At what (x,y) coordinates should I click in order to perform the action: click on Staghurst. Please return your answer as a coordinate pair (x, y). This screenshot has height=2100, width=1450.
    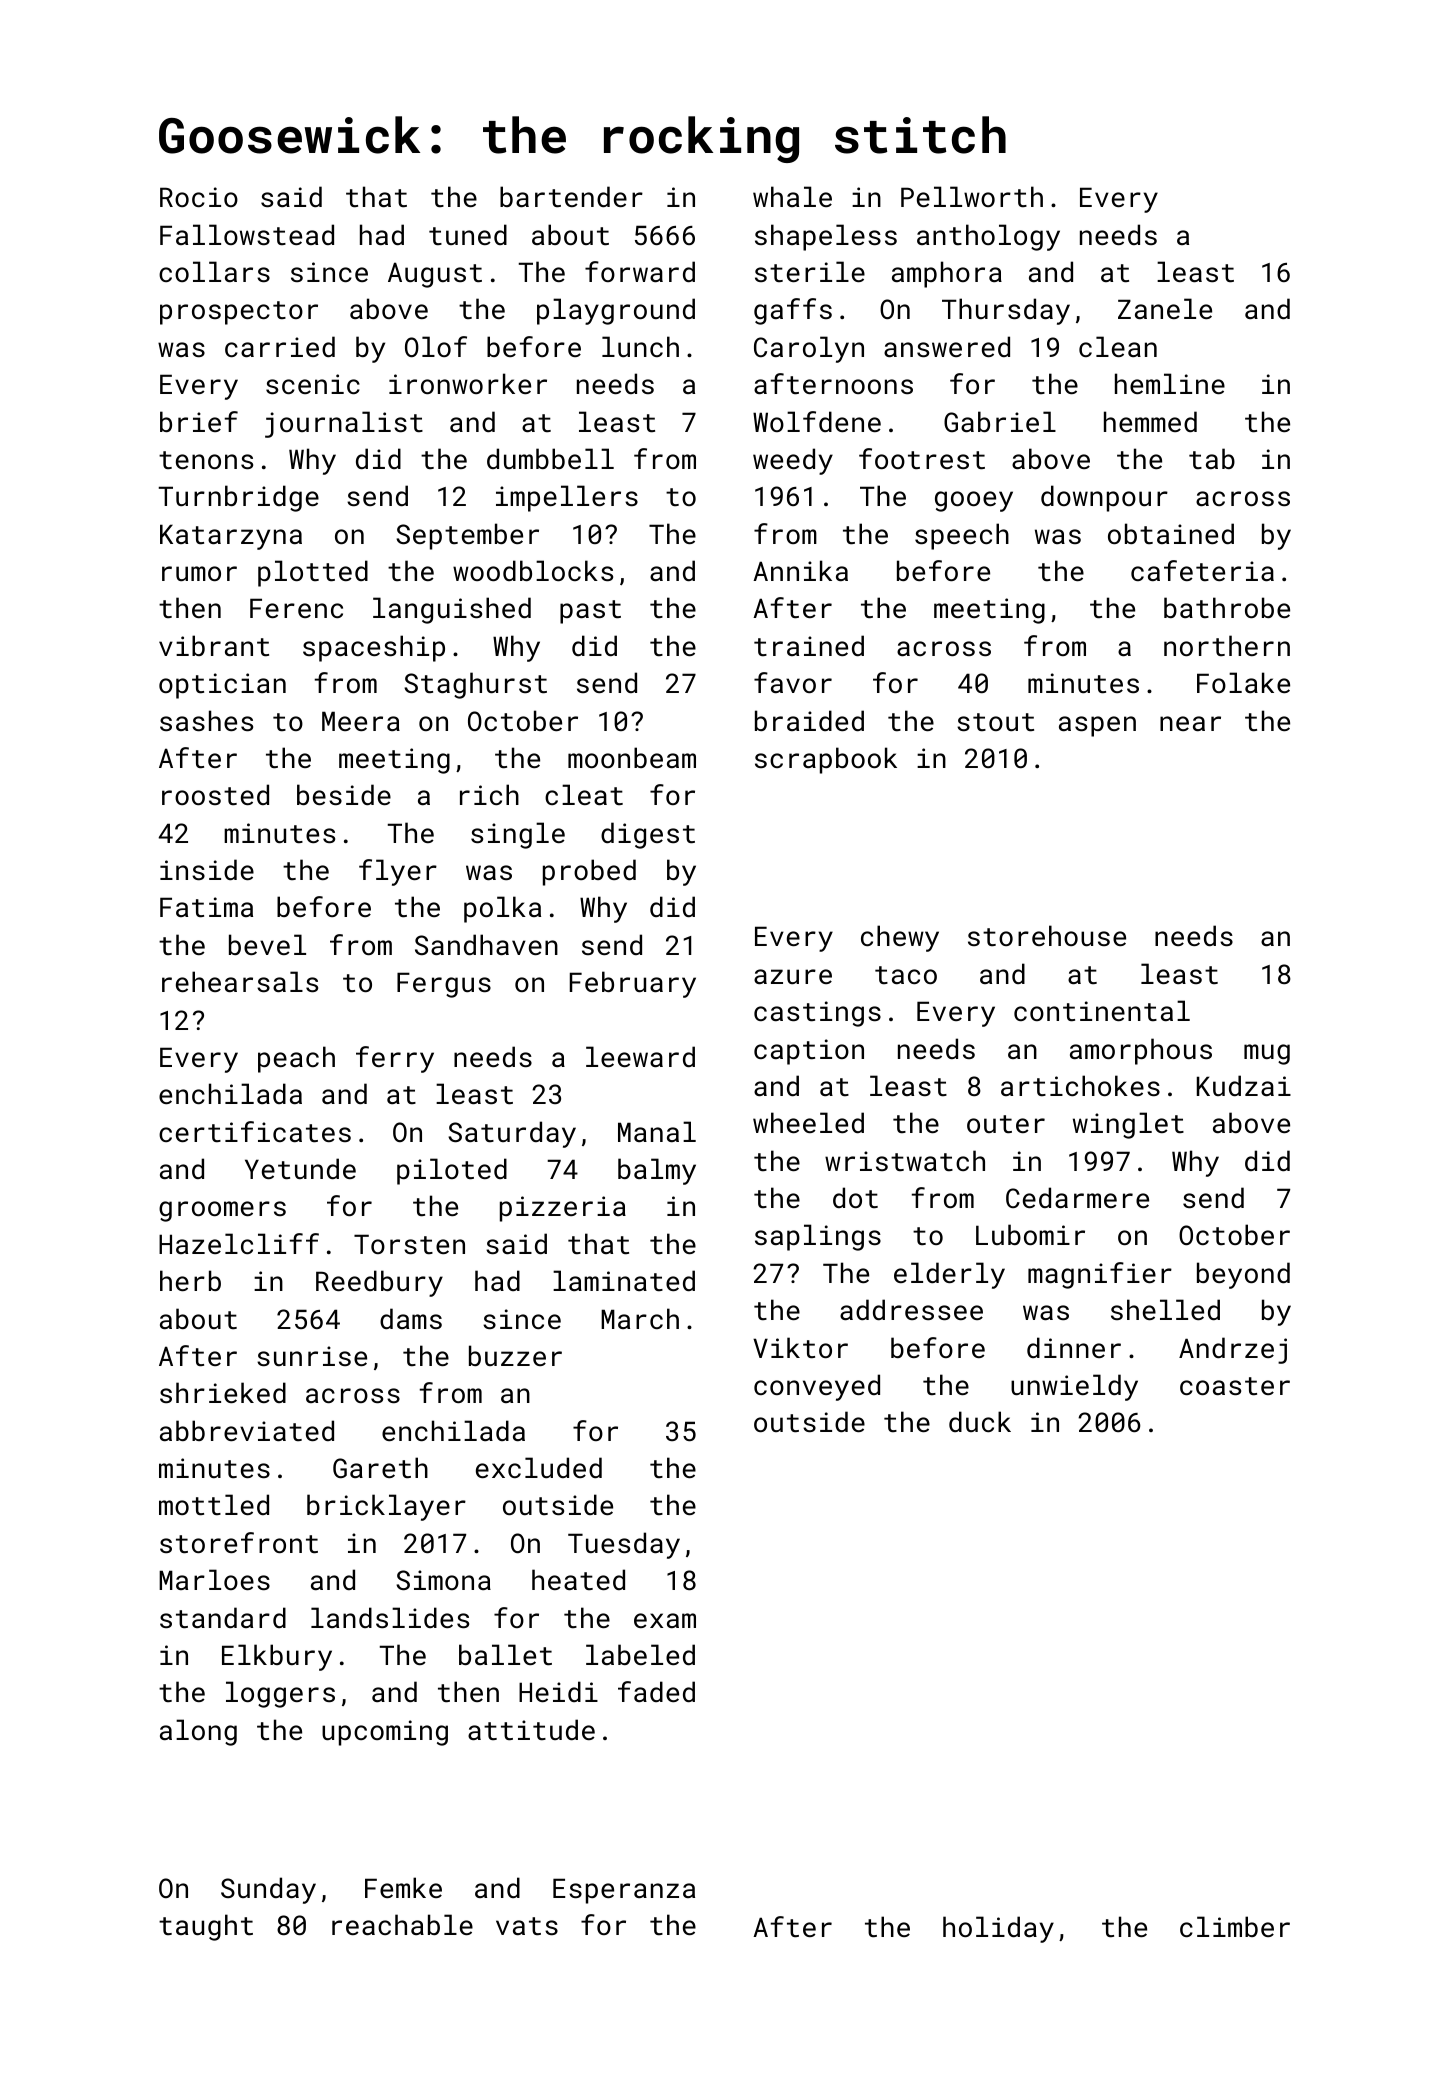
    Looking at the image, I should click on (475, 685).
